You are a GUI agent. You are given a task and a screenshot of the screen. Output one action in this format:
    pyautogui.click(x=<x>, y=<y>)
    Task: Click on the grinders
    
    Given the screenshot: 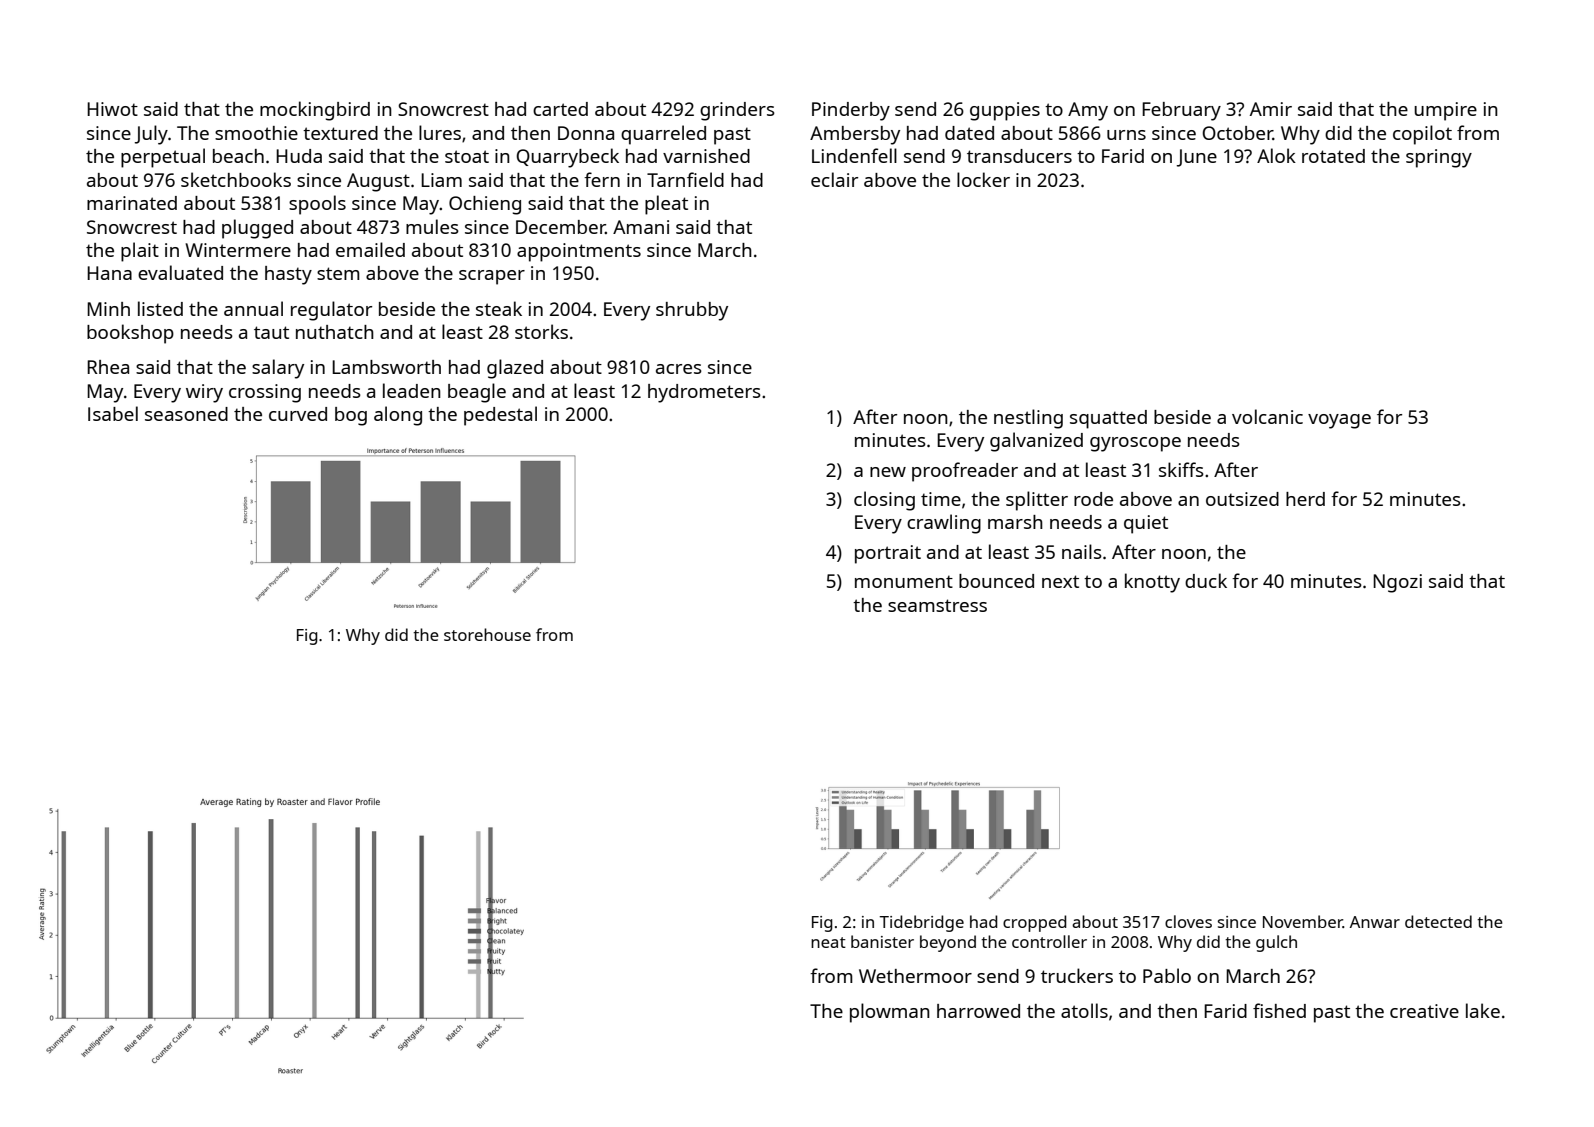 What is the action you would take?
    pyautogui.click(x=737, y=111)
